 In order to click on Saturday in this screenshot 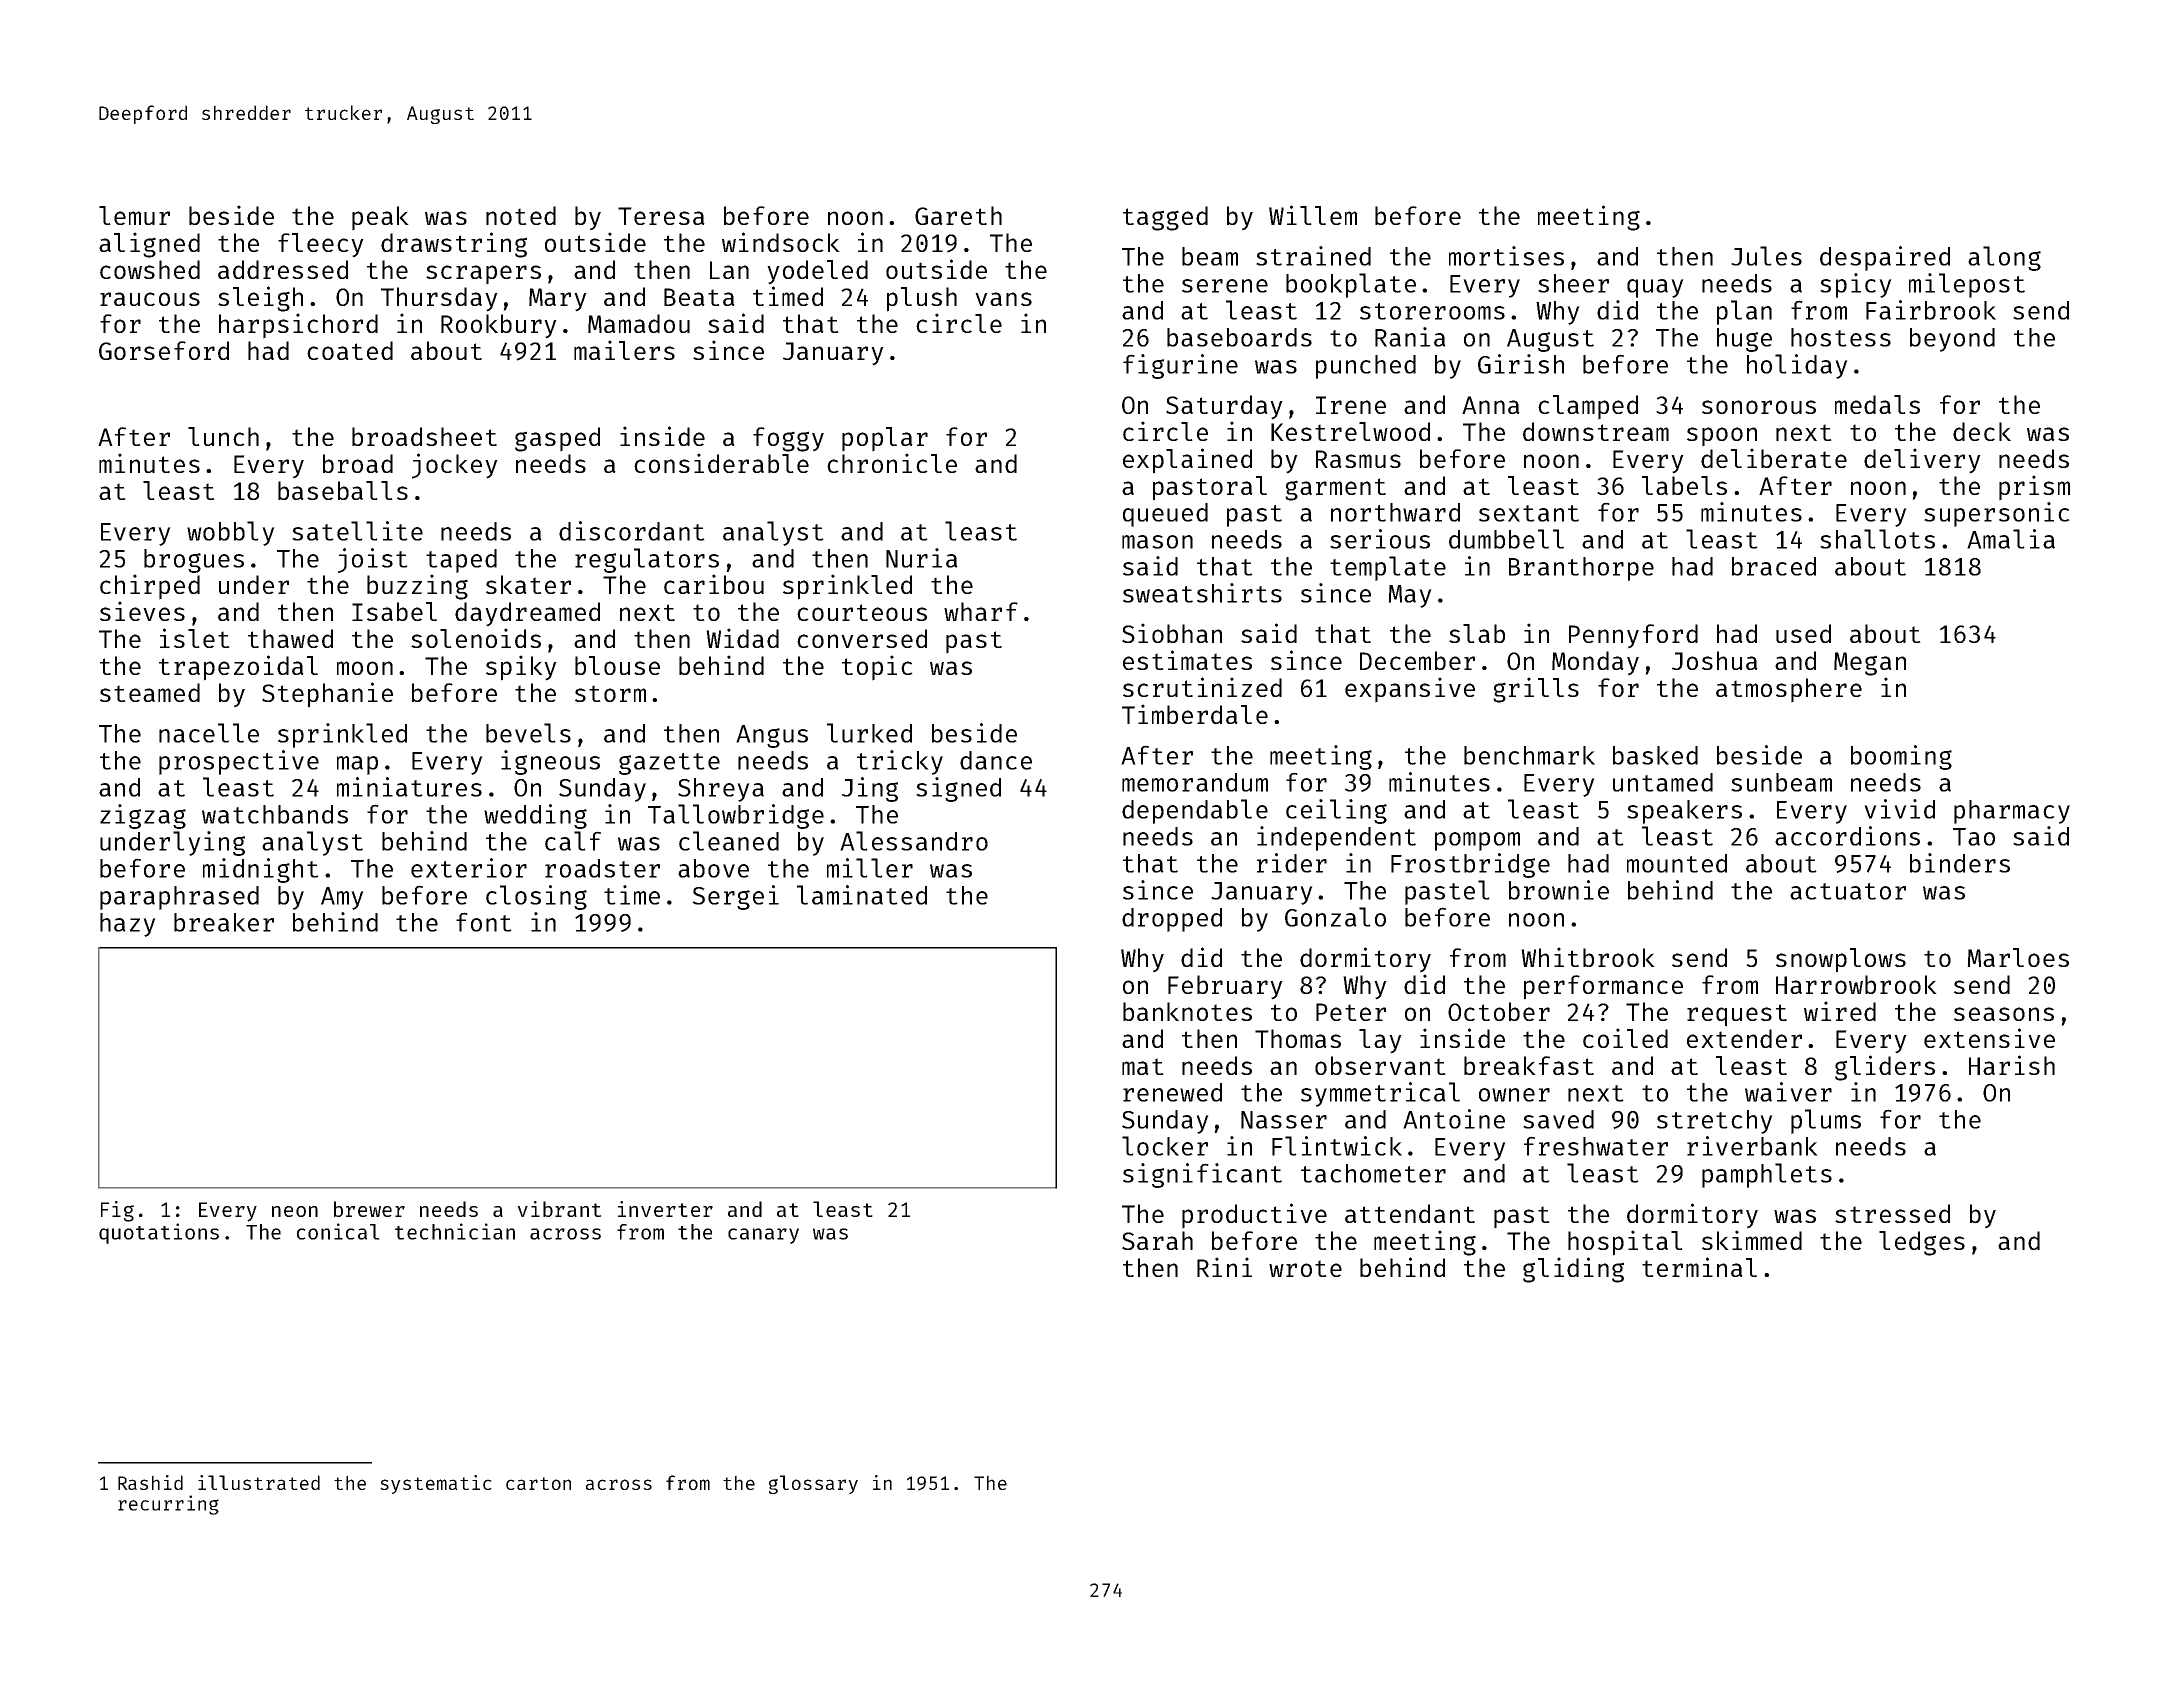, I will do `click(1224, 407)`.
